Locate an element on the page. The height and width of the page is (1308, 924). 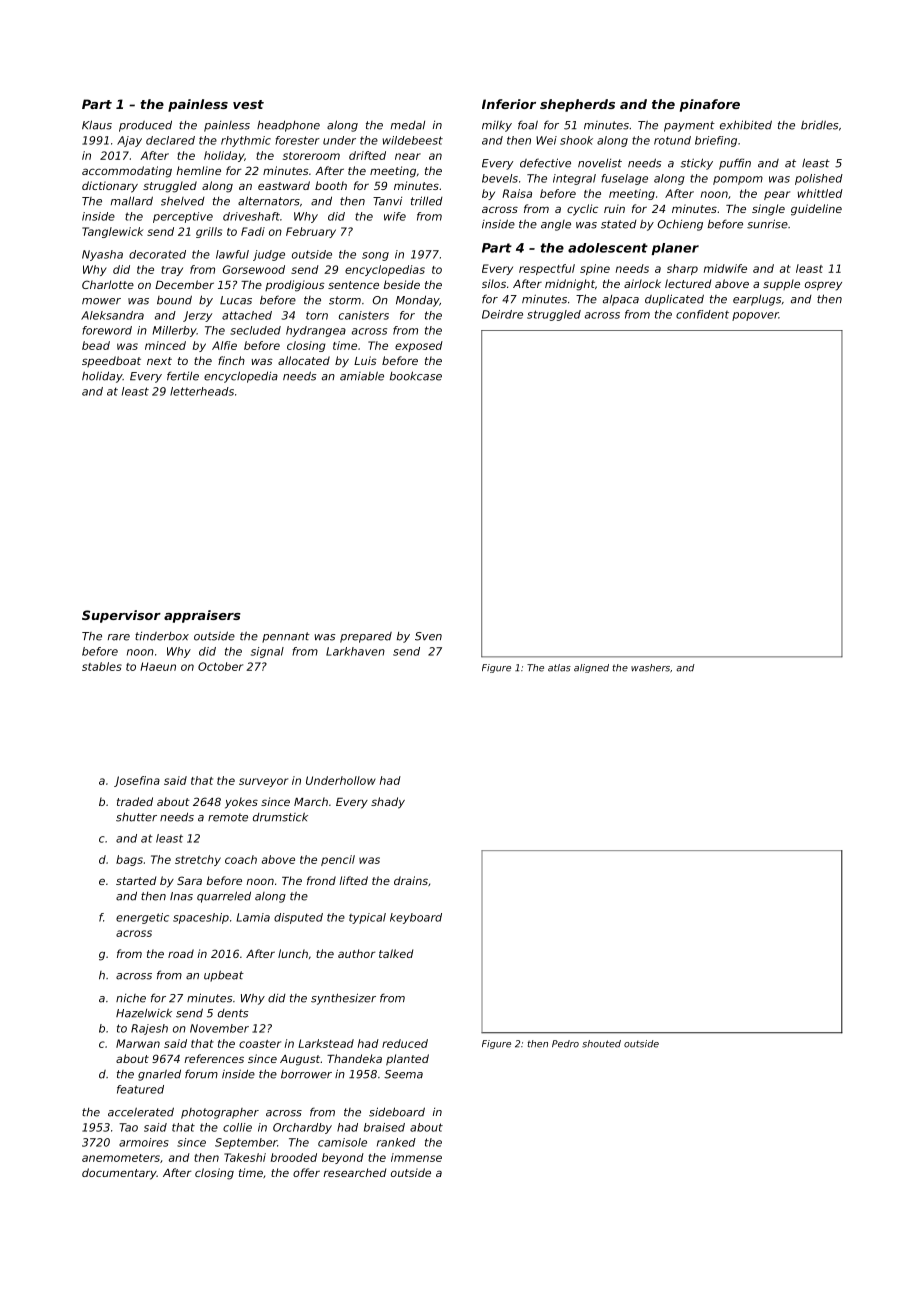
Marwan is located at coordinates (138, 1043).
